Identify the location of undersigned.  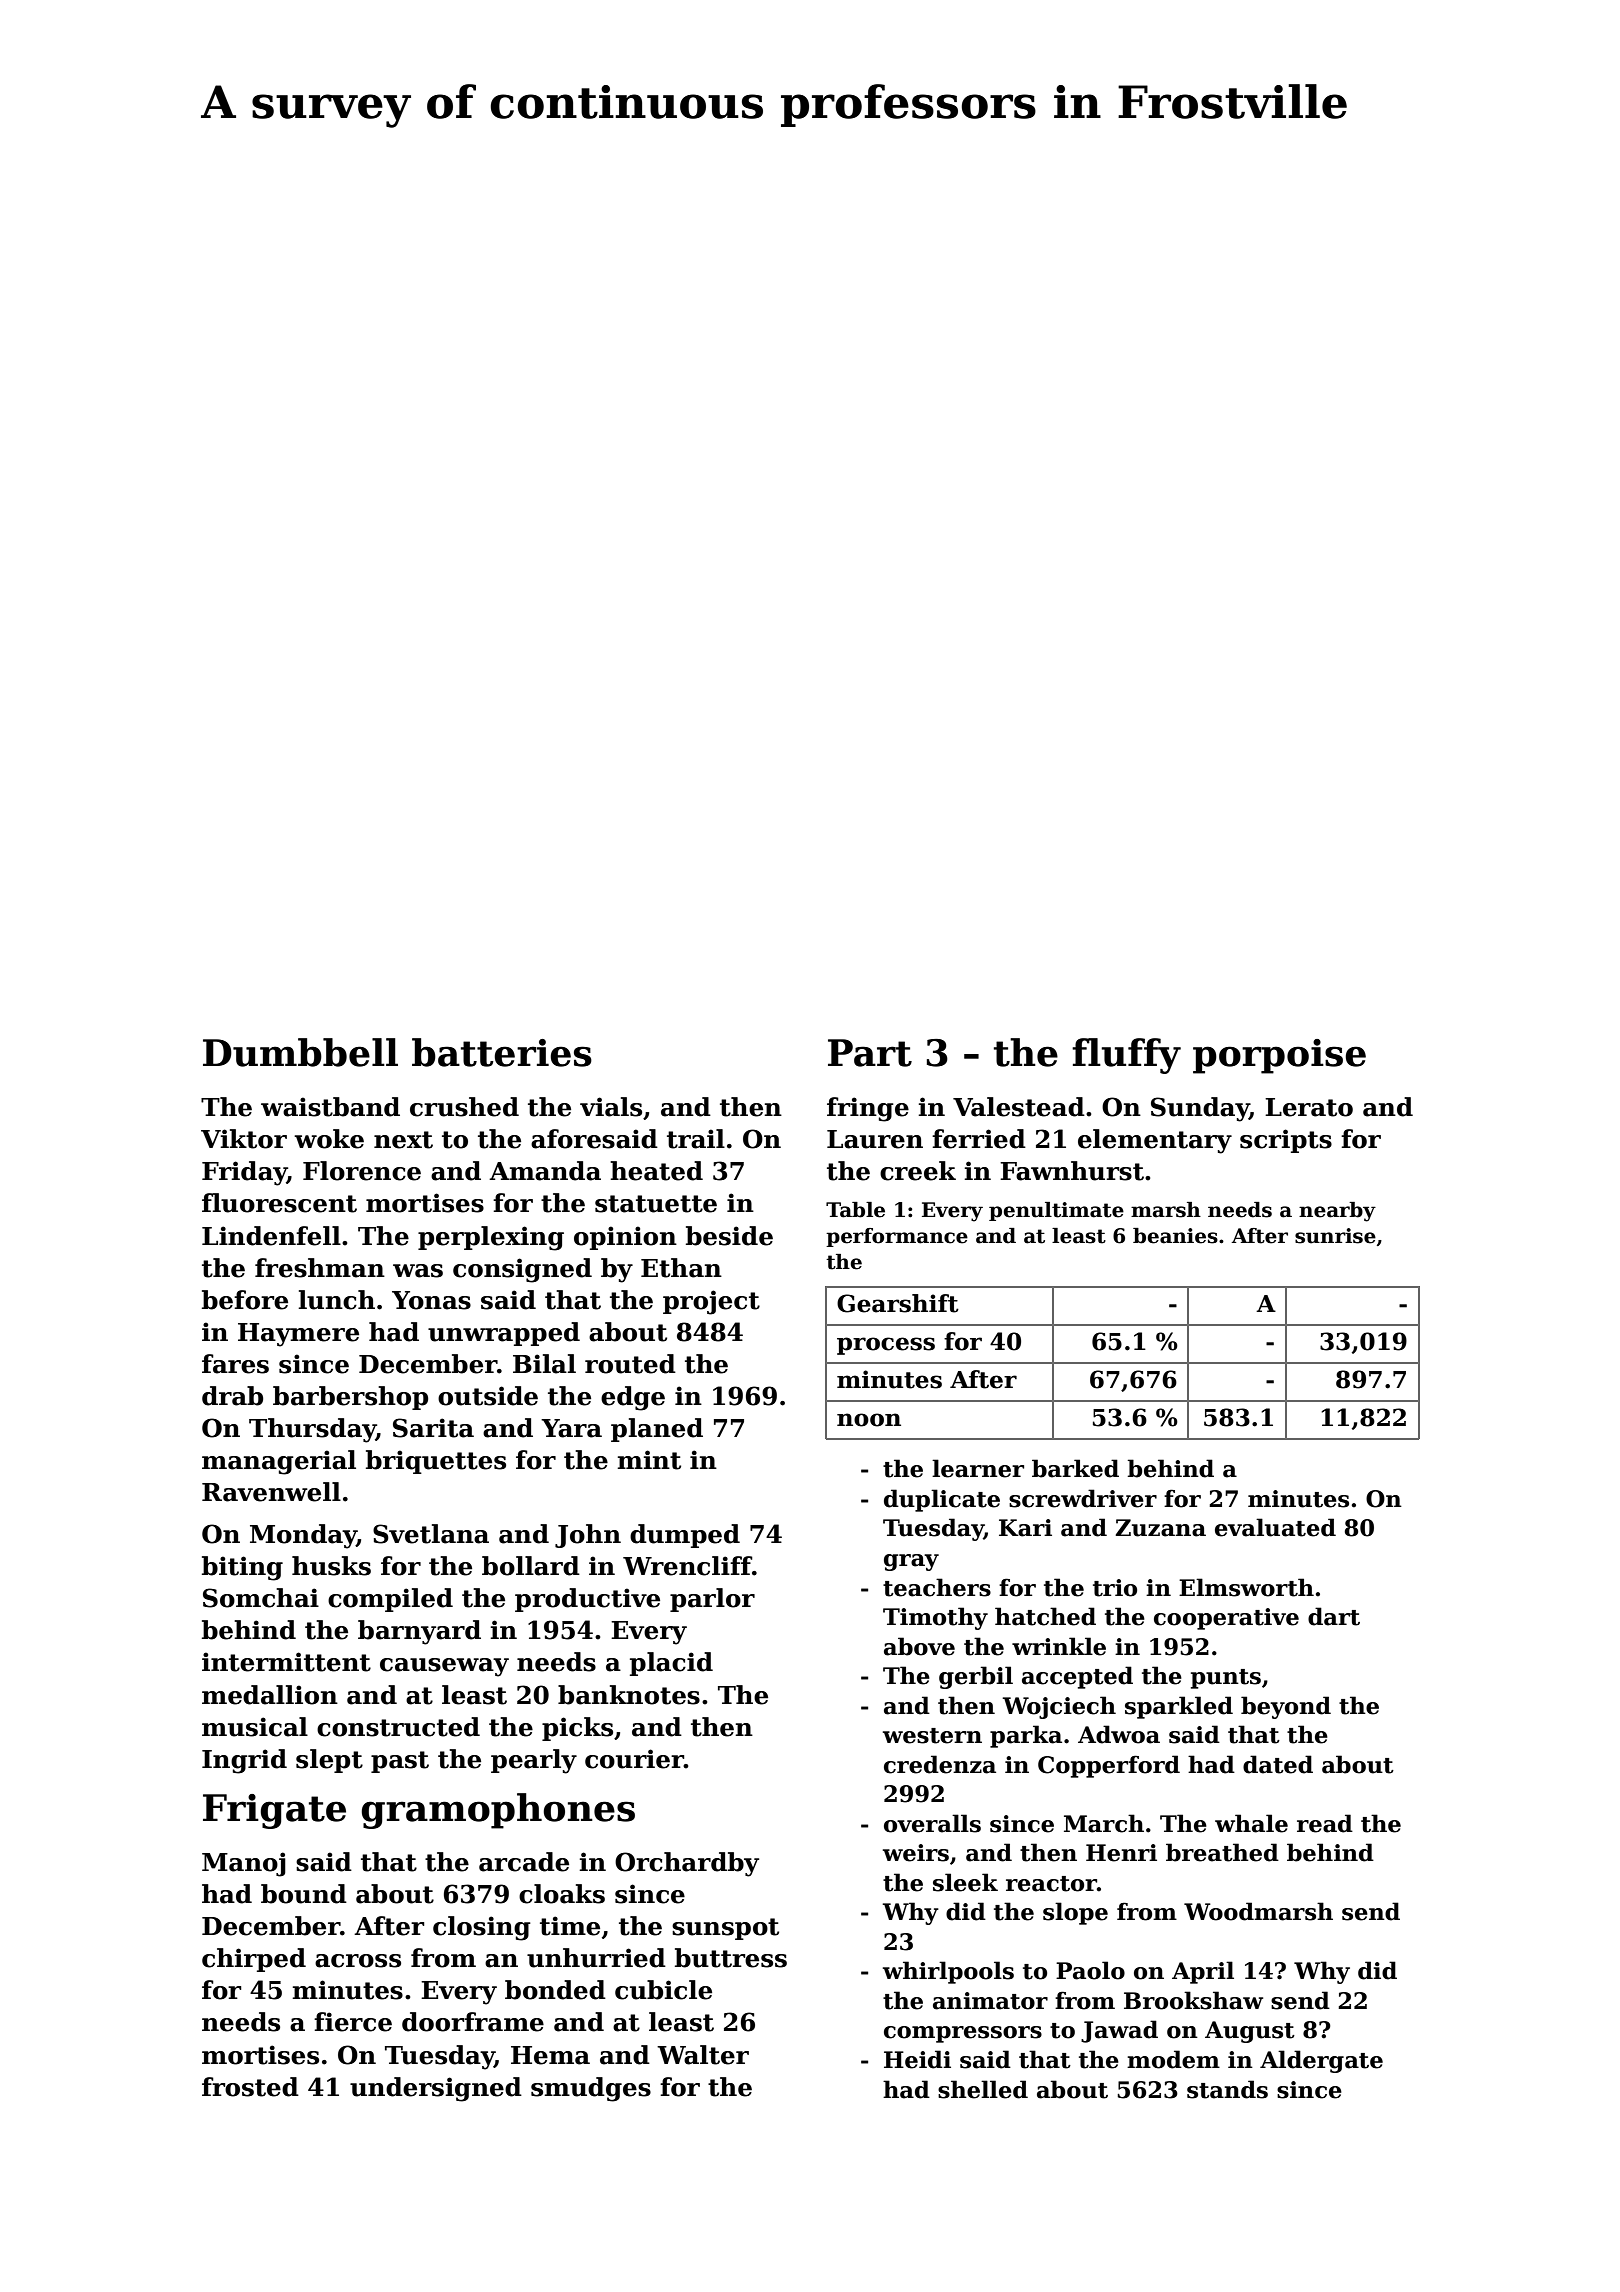
(436, 2089).
